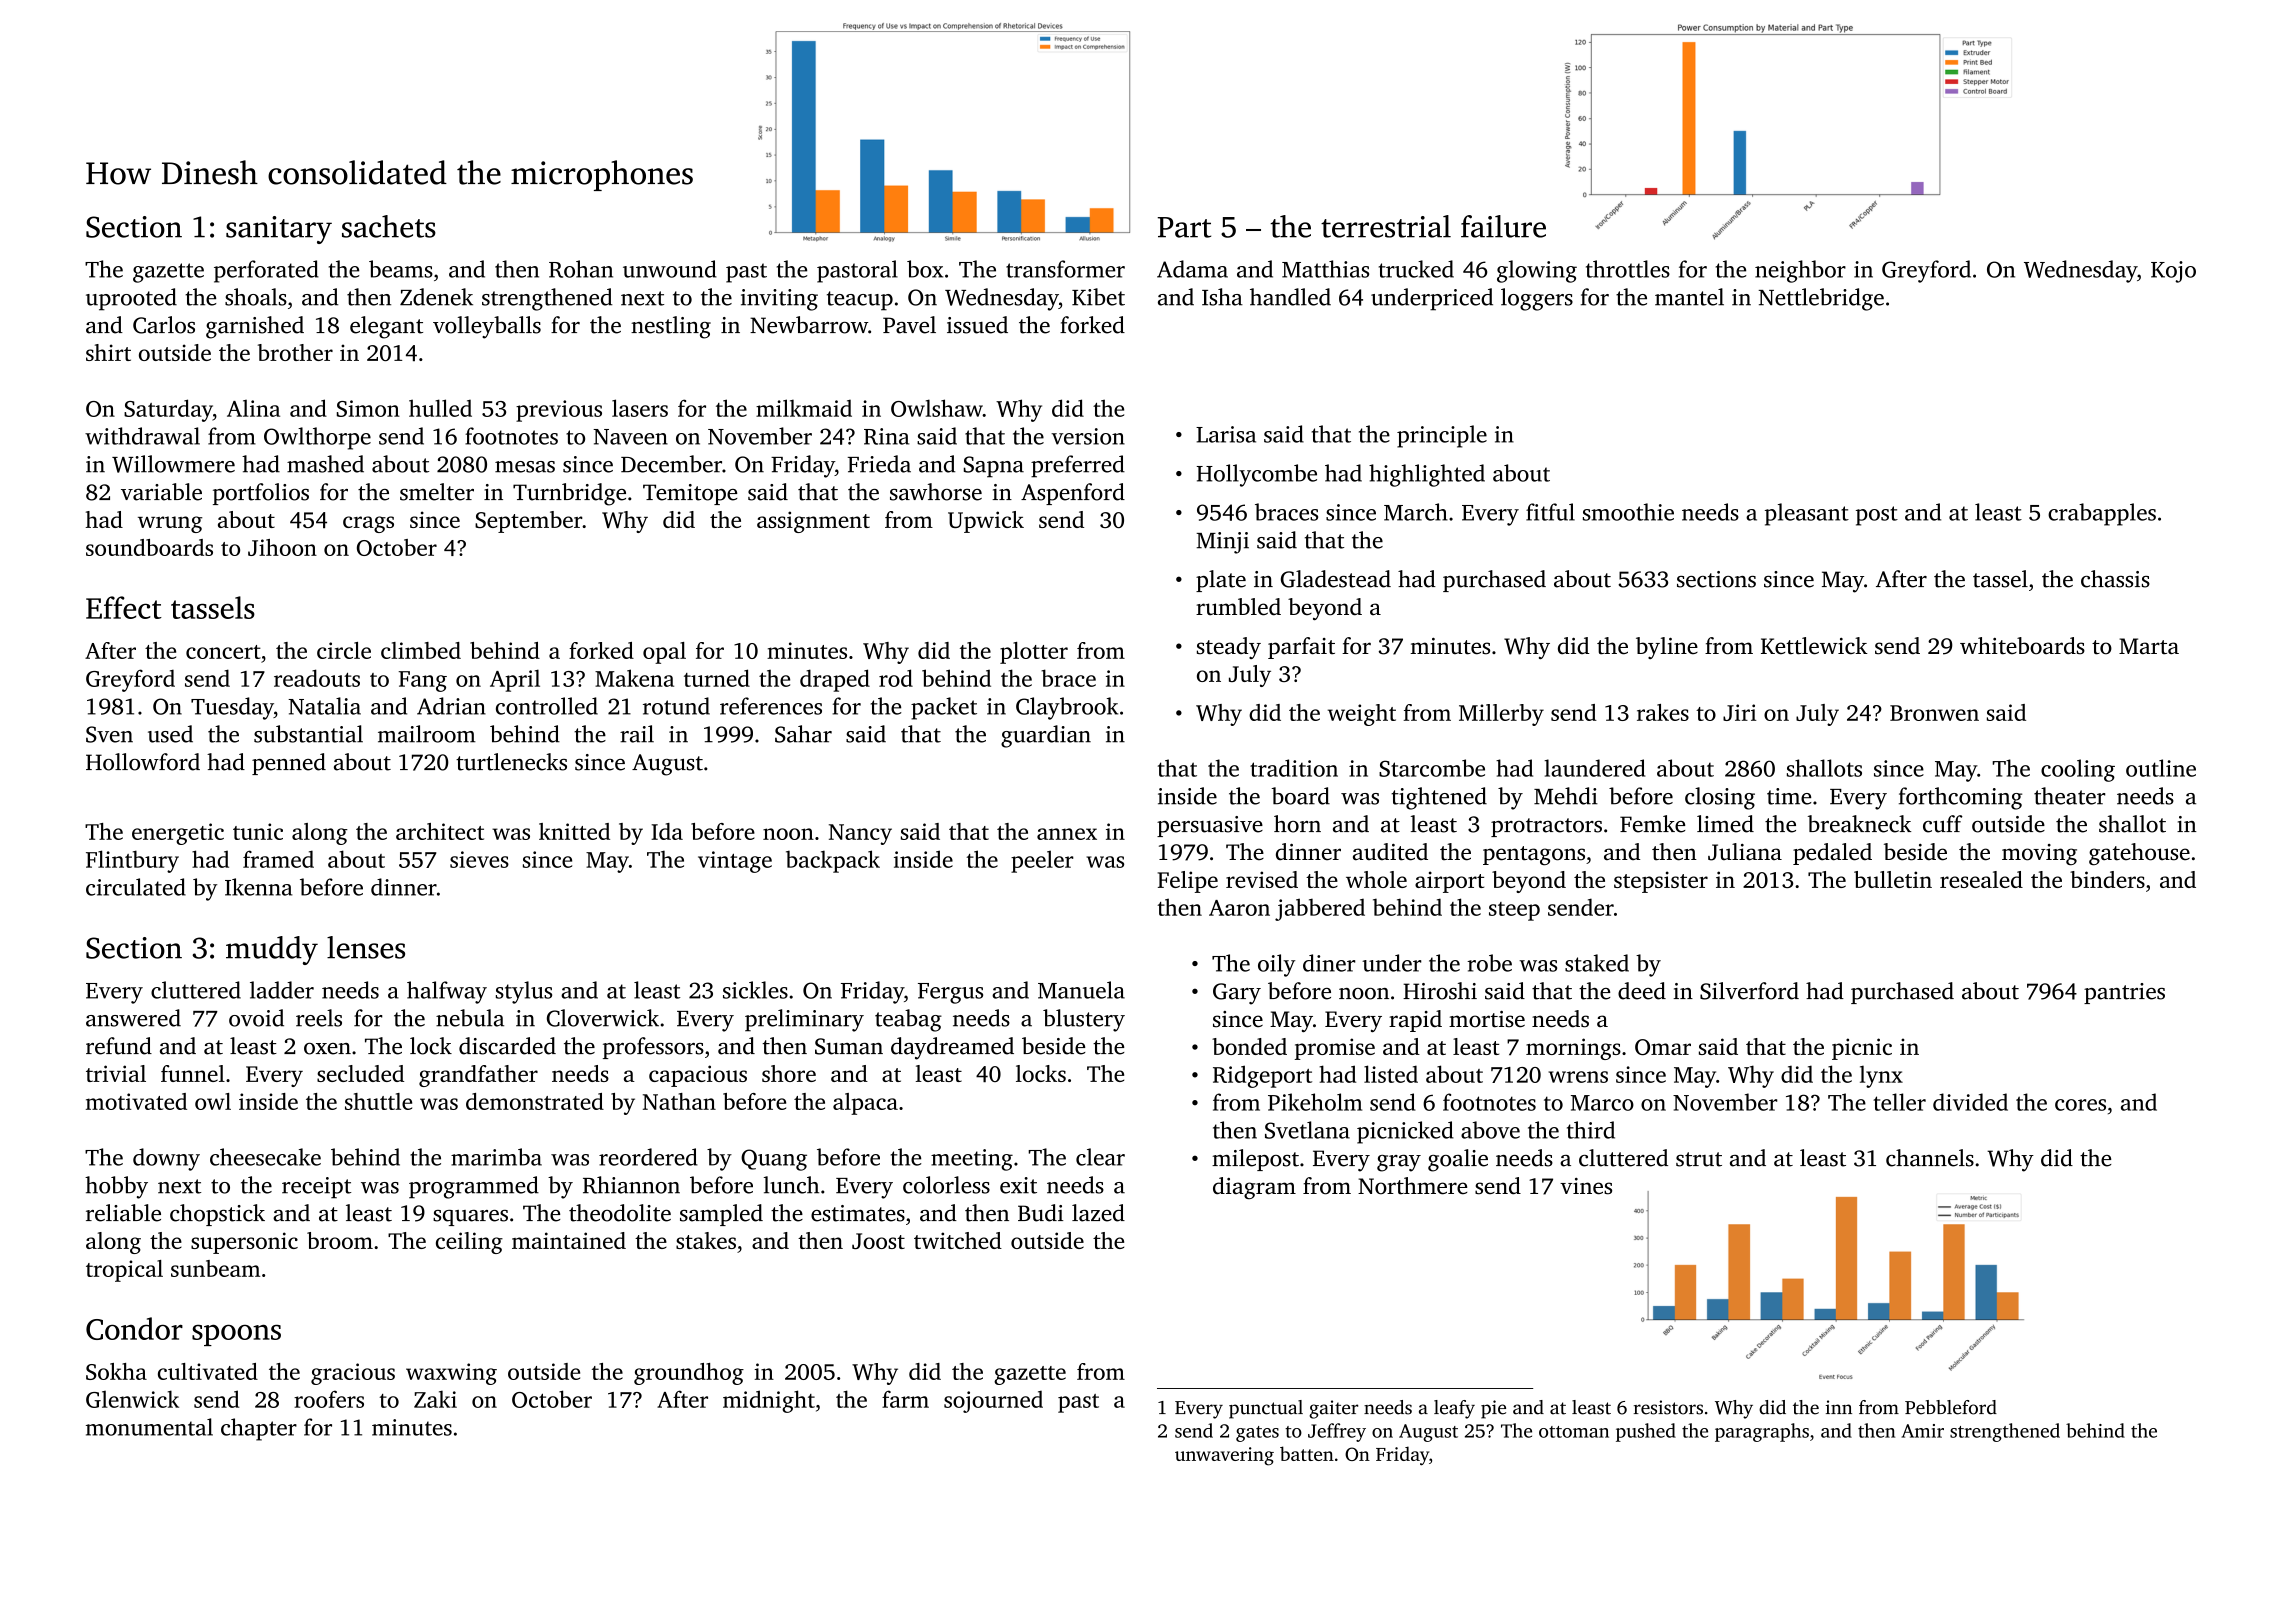 The image size is (2282, 1614). I want to click on Claybrook, so click(1067, 708).
